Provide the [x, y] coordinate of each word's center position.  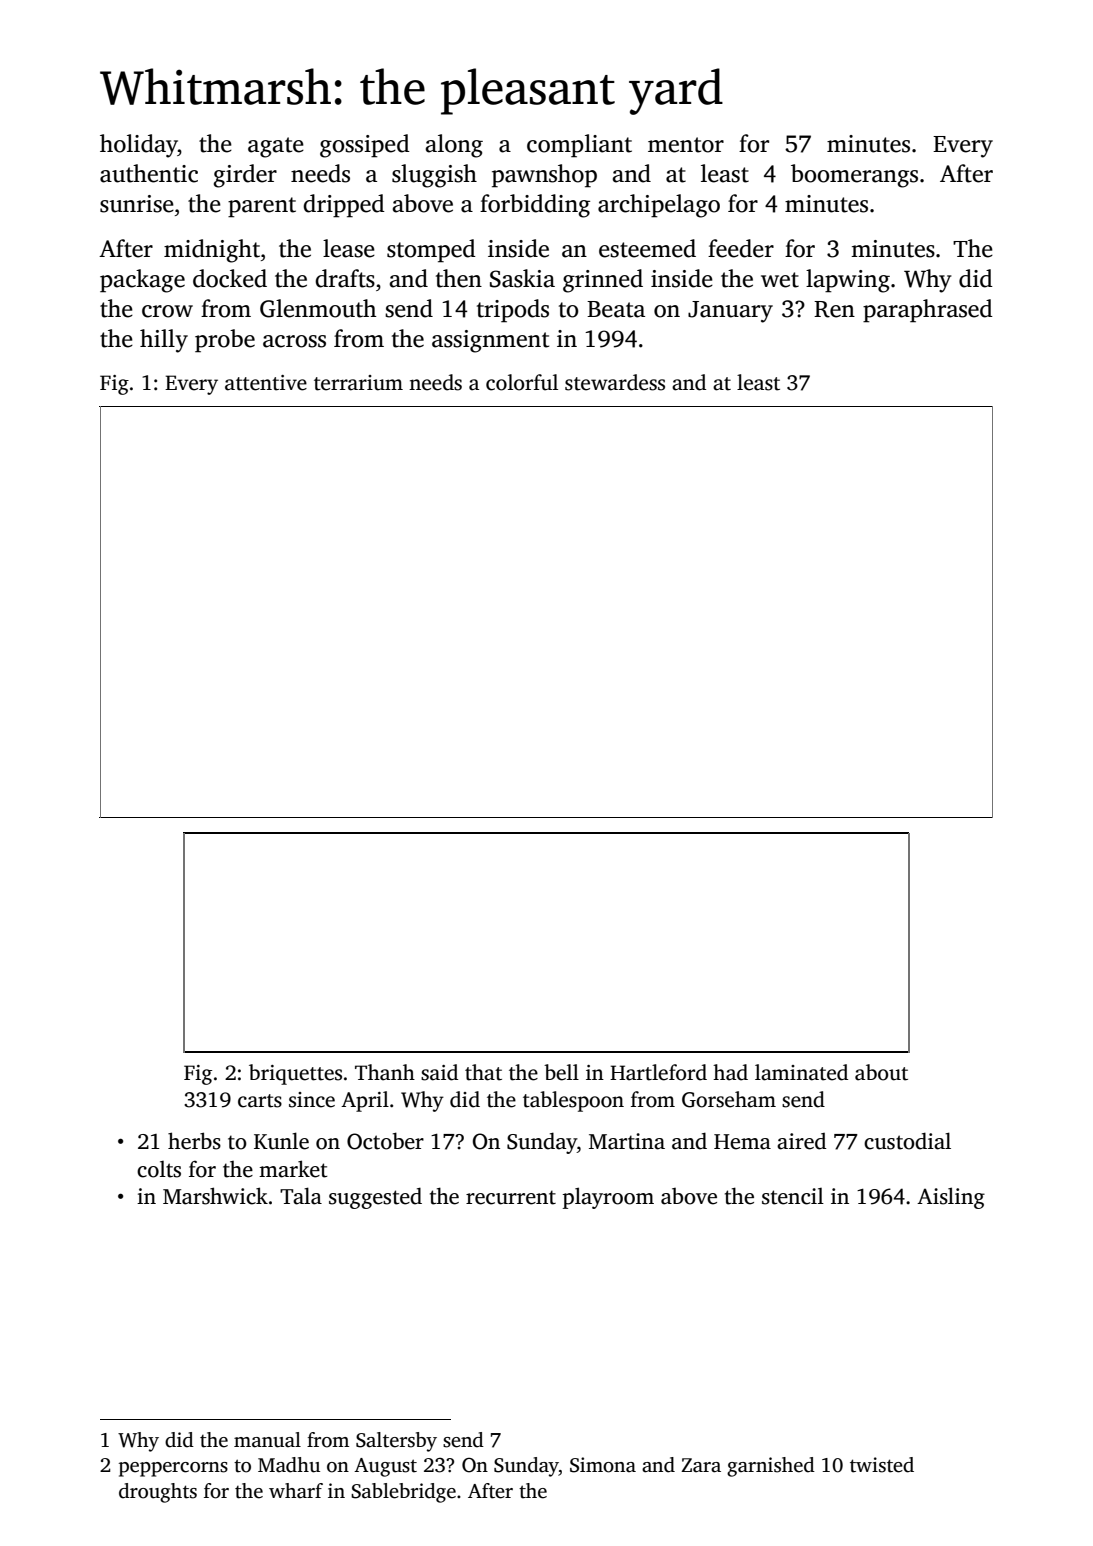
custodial [907, 1141]
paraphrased [928, 311]
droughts [158, 1493]
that [483, 1072]
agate [276, 147]
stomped [431, 251]
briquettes [295, 1074]
